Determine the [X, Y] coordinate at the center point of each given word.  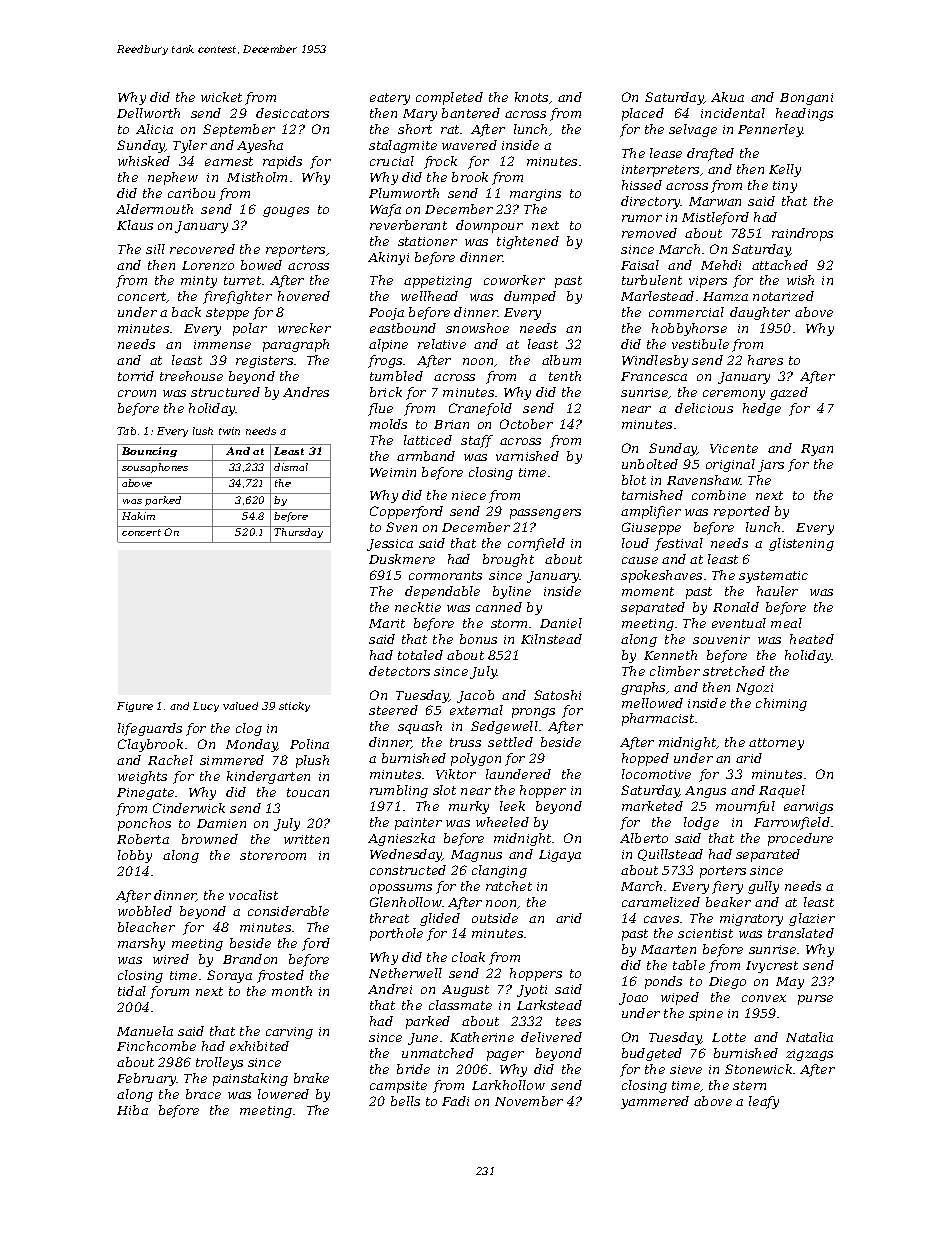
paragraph [296, 345]
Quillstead [670, 855]
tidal [132, 991]
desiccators [292, 113]
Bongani [806, 99]
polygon [476, 759]
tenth [565, 376]
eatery [390, 99]
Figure [135, 707]
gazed [789, 393]
